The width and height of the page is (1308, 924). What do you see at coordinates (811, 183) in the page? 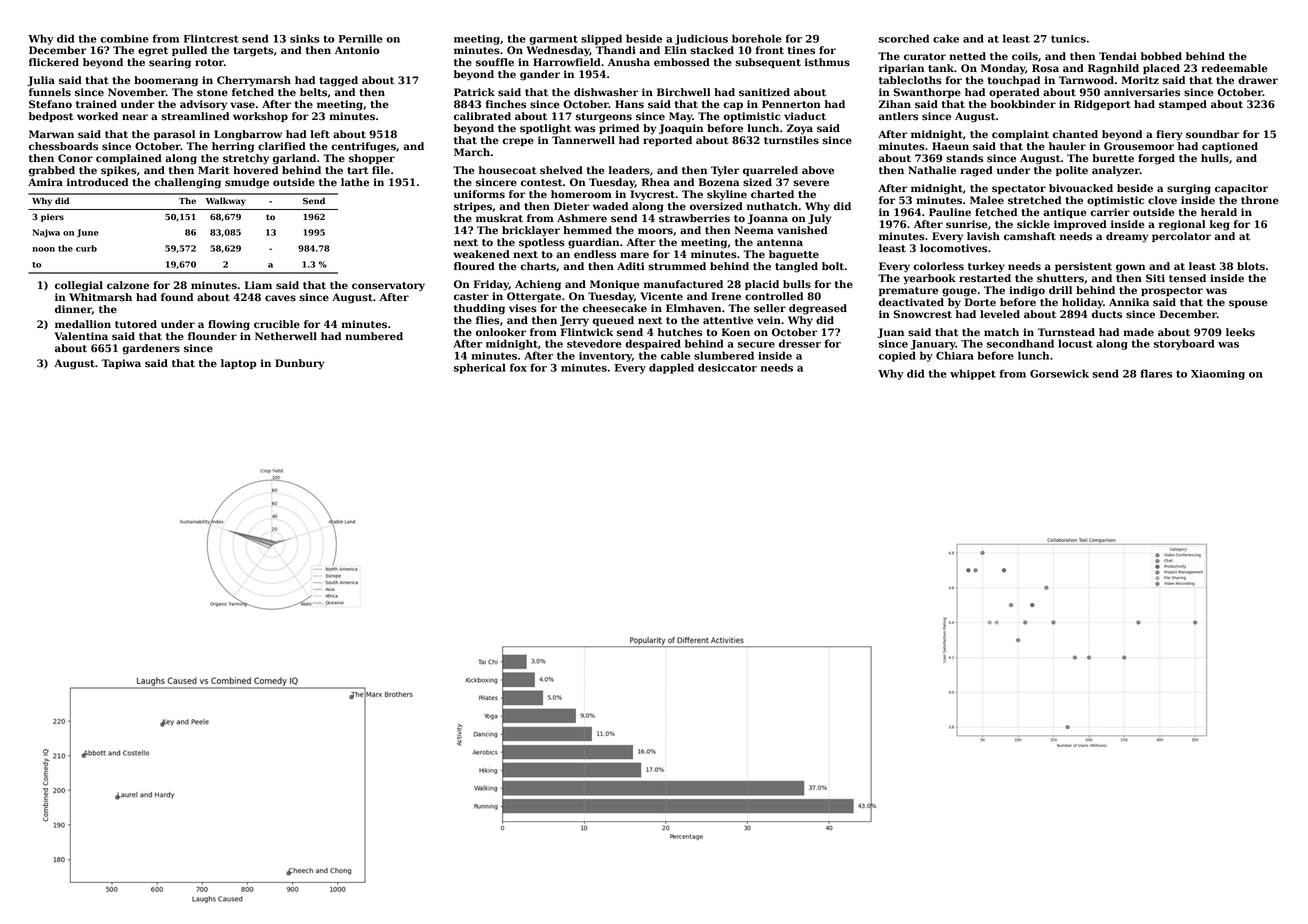
I see `severe` at bounding box center [811, 183].
